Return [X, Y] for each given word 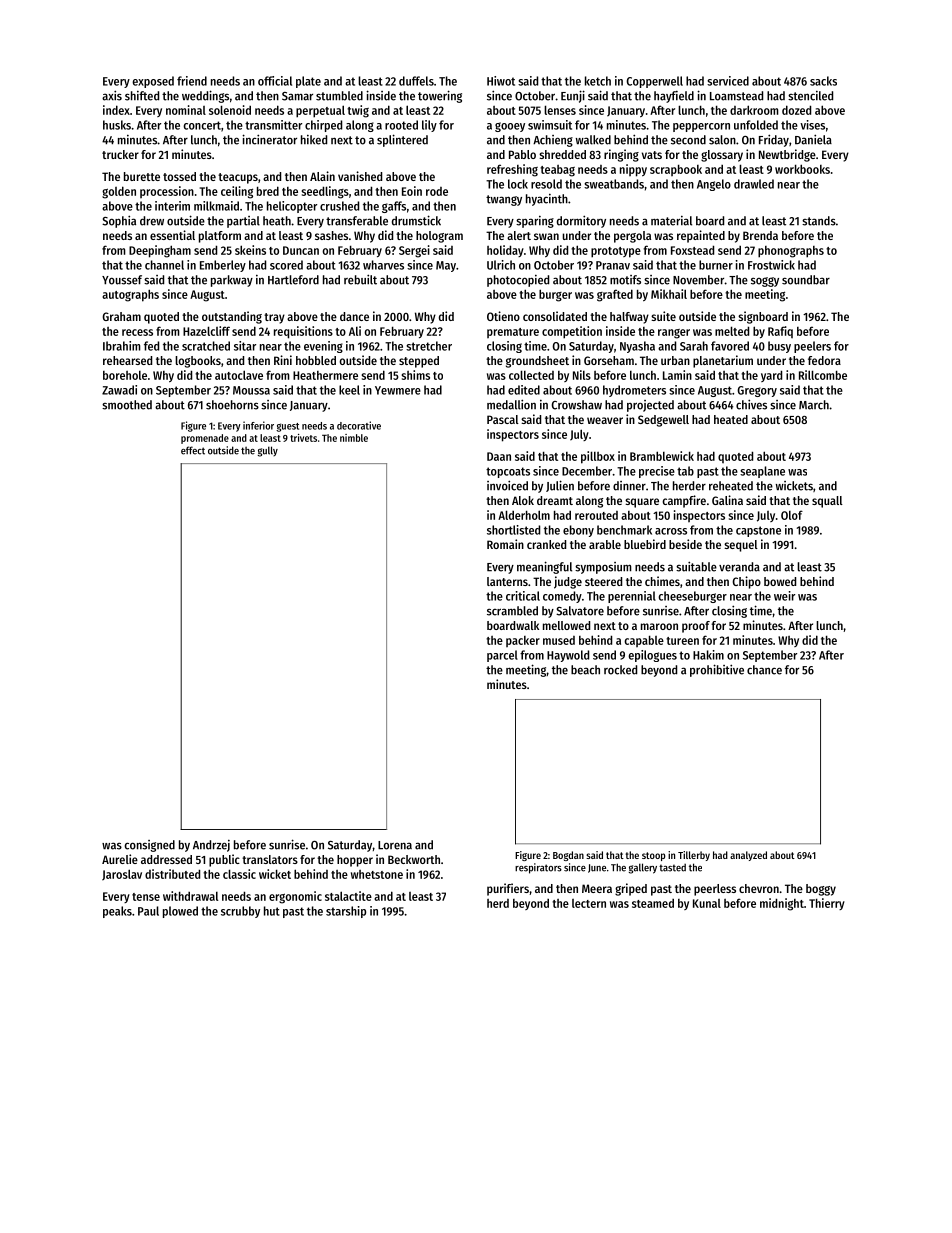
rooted [401, 125]
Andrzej [211, 846]
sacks [823, 81]
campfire [684, 501]
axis [112, 95]
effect [193, 450]
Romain [505, 544]
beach [585, 670]
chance [764, 670]
